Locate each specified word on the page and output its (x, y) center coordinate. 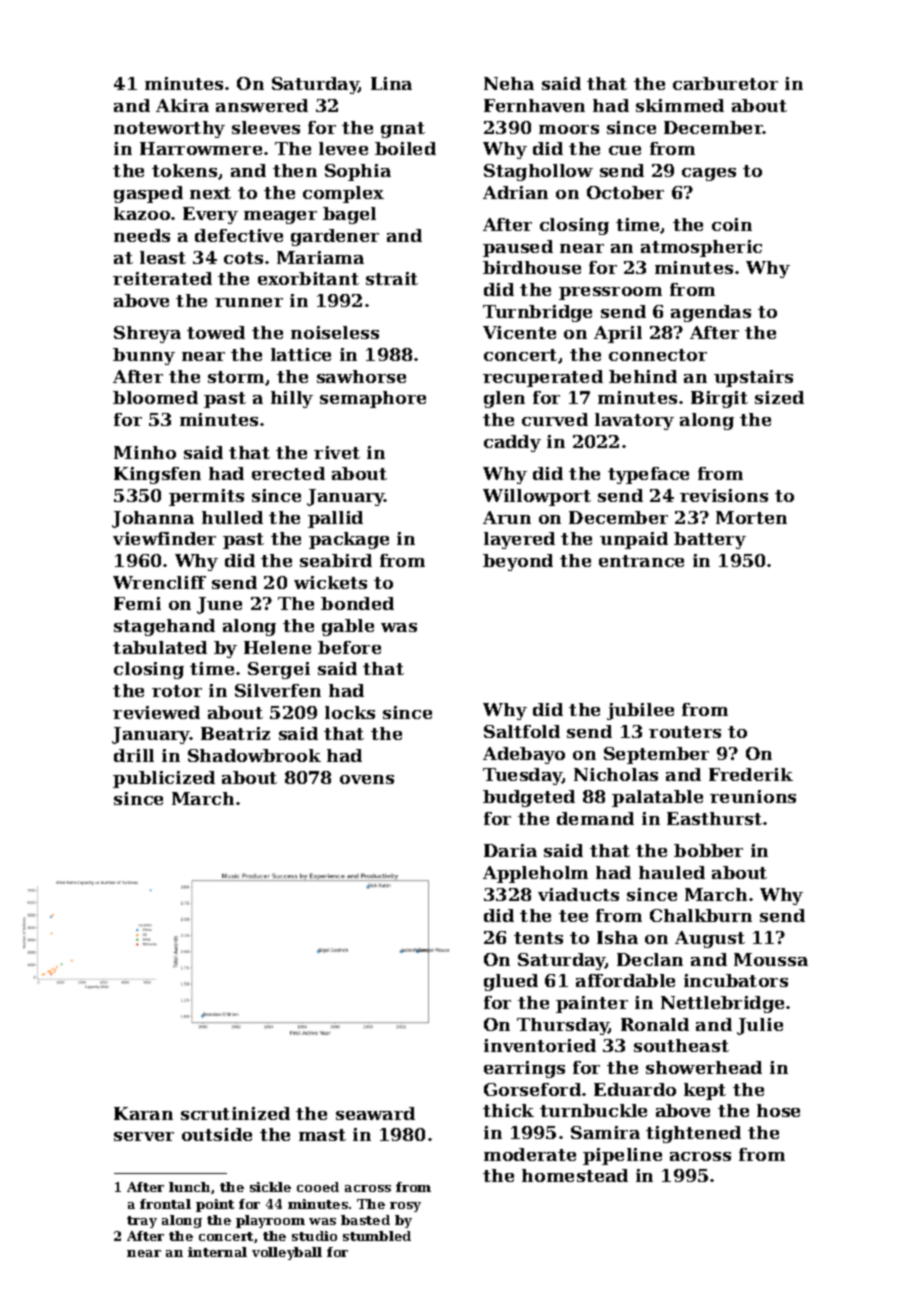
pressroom (610, 293)
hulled (232, 517)
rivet (337, 452)
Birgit (719, 399)
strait (392, 278)
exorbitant (308, 278)
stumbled (377, 1236)
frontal (165, 1204)
